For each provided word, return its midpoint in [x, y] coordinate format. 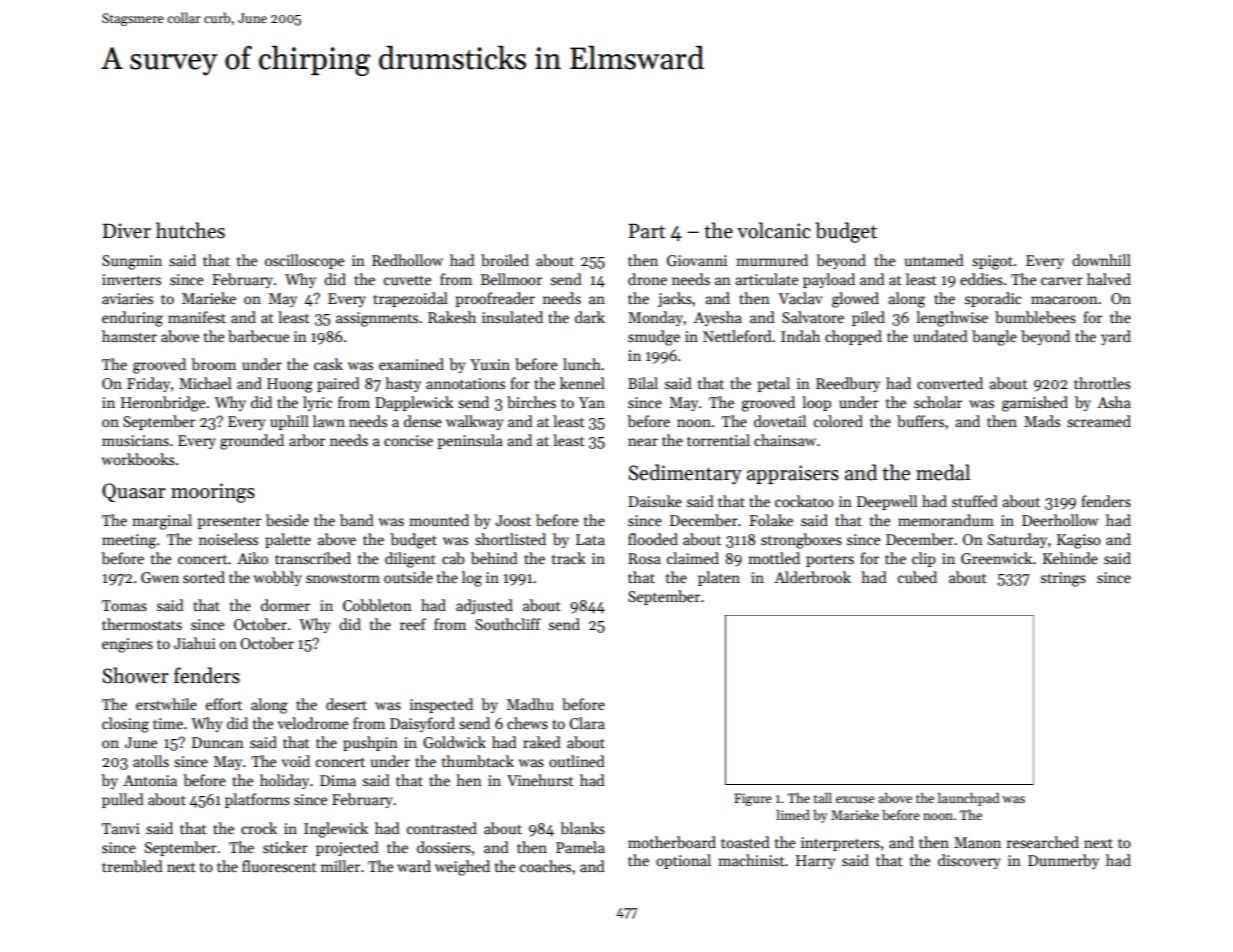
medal [943, 472]
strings [1063, 579]
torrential [718, 440]
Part [646, 231]
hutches [190, 230]
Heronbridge [163, 404]
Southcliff [508, 624]
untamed [934, 260]
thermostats [142, 624]
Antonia [150, 780]
